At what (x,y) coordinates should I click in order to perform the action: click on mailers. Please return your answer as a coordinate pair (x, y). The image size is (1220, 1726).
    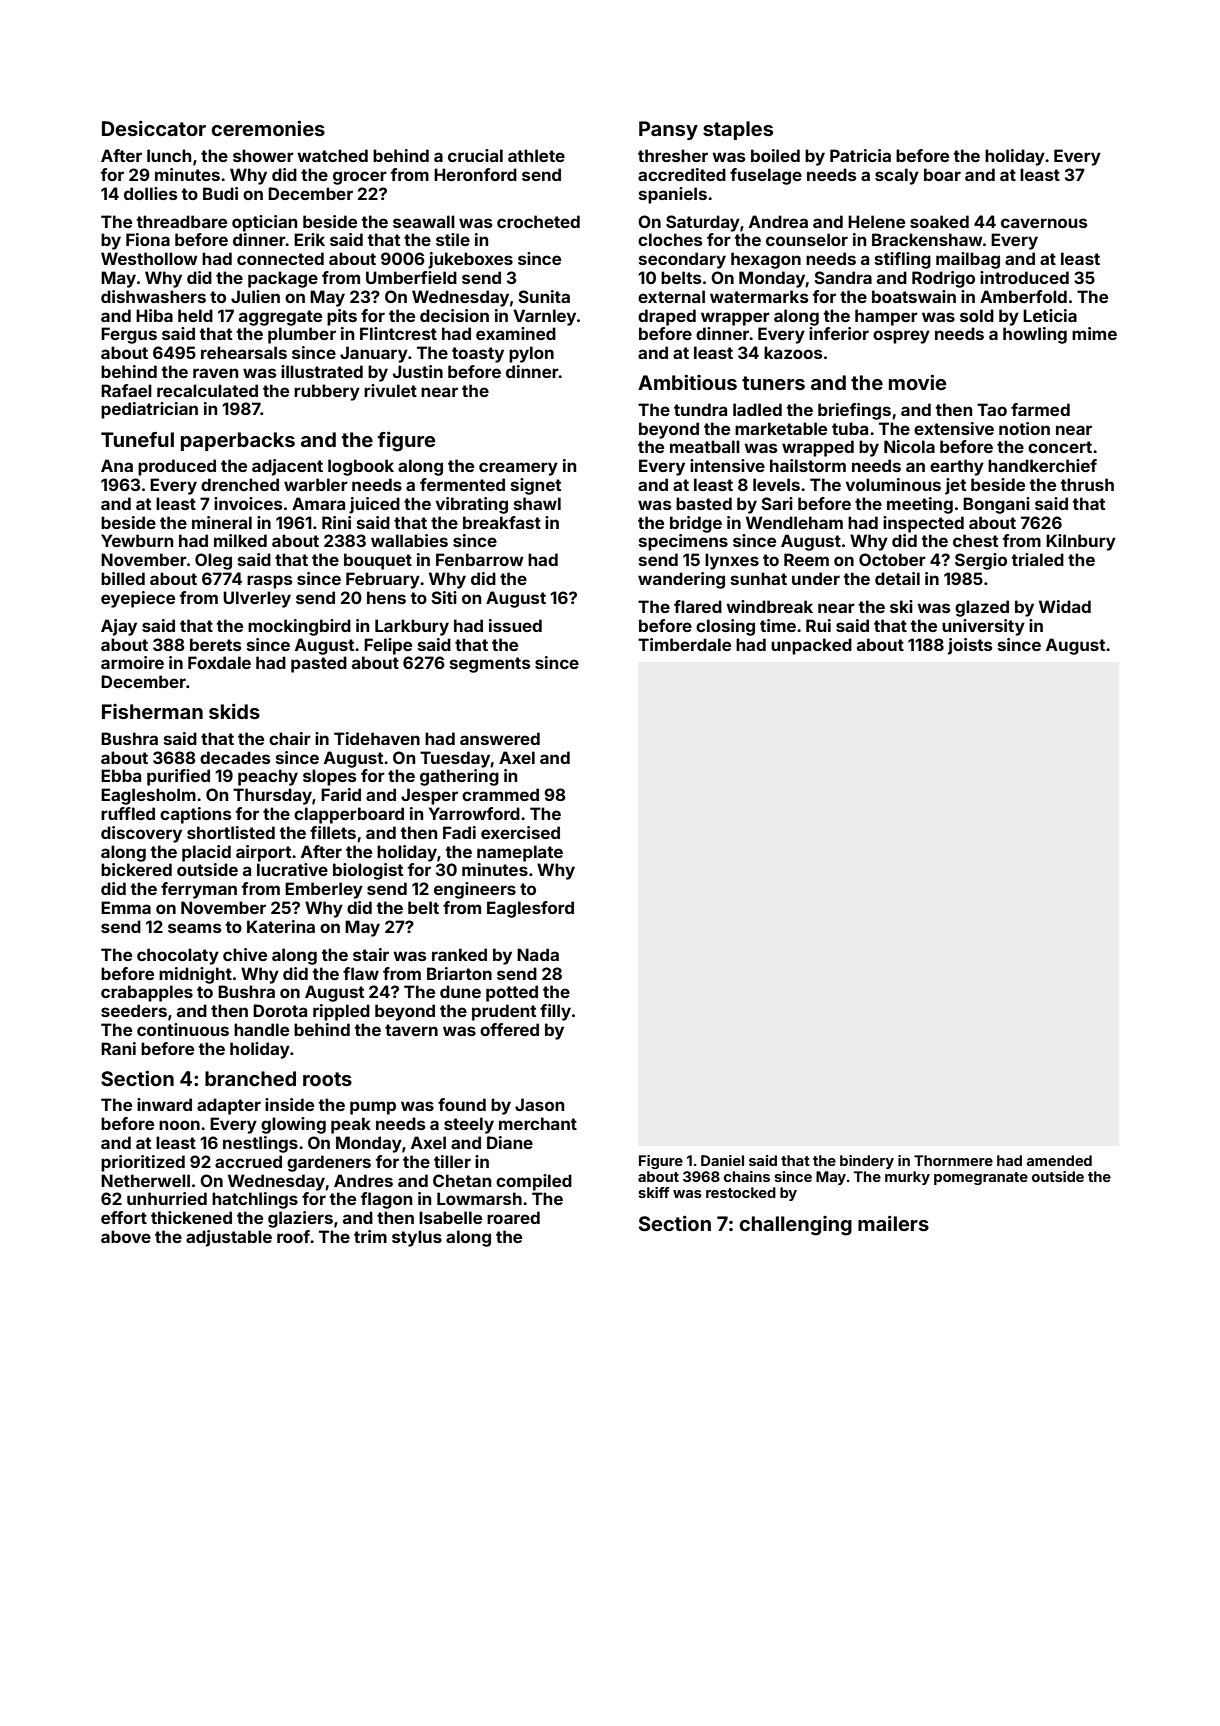
    Looking at the image, I should click on (893, 1223).
